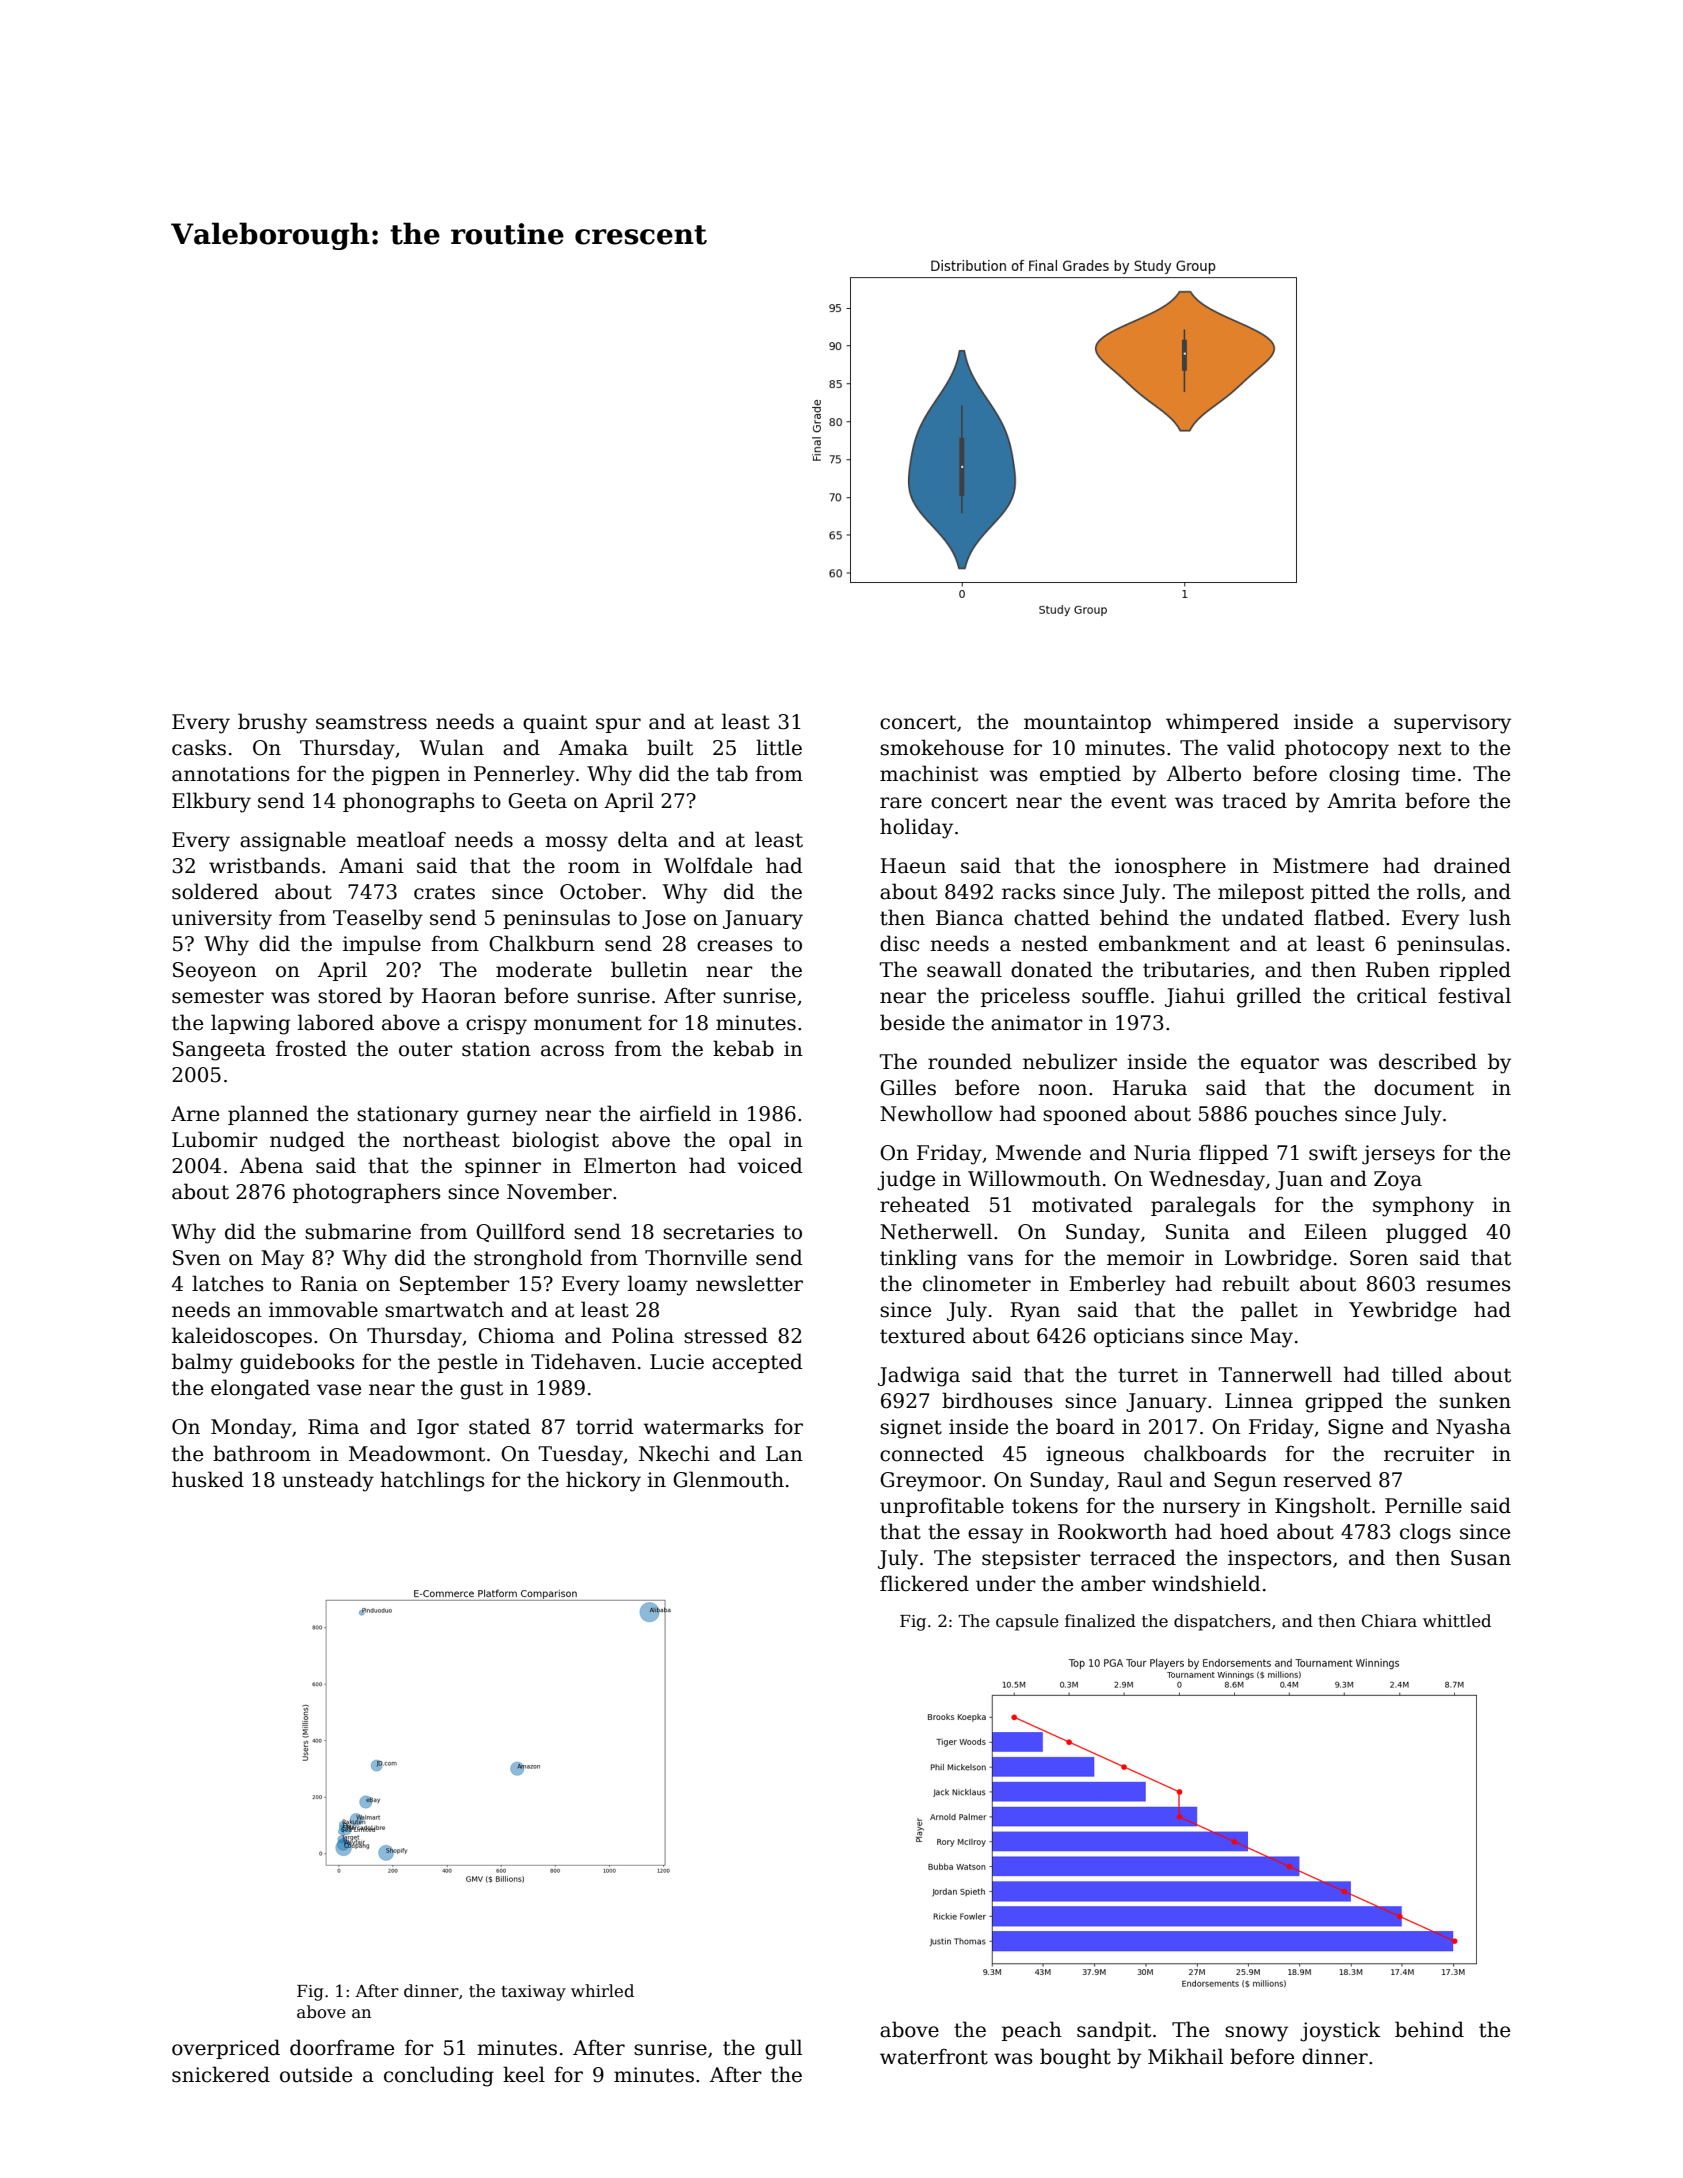 This page has width=1683, height=2178. What do you see at coordinates (618, 725) in the page?
I see `spur` at bounding box center [618, 725].
